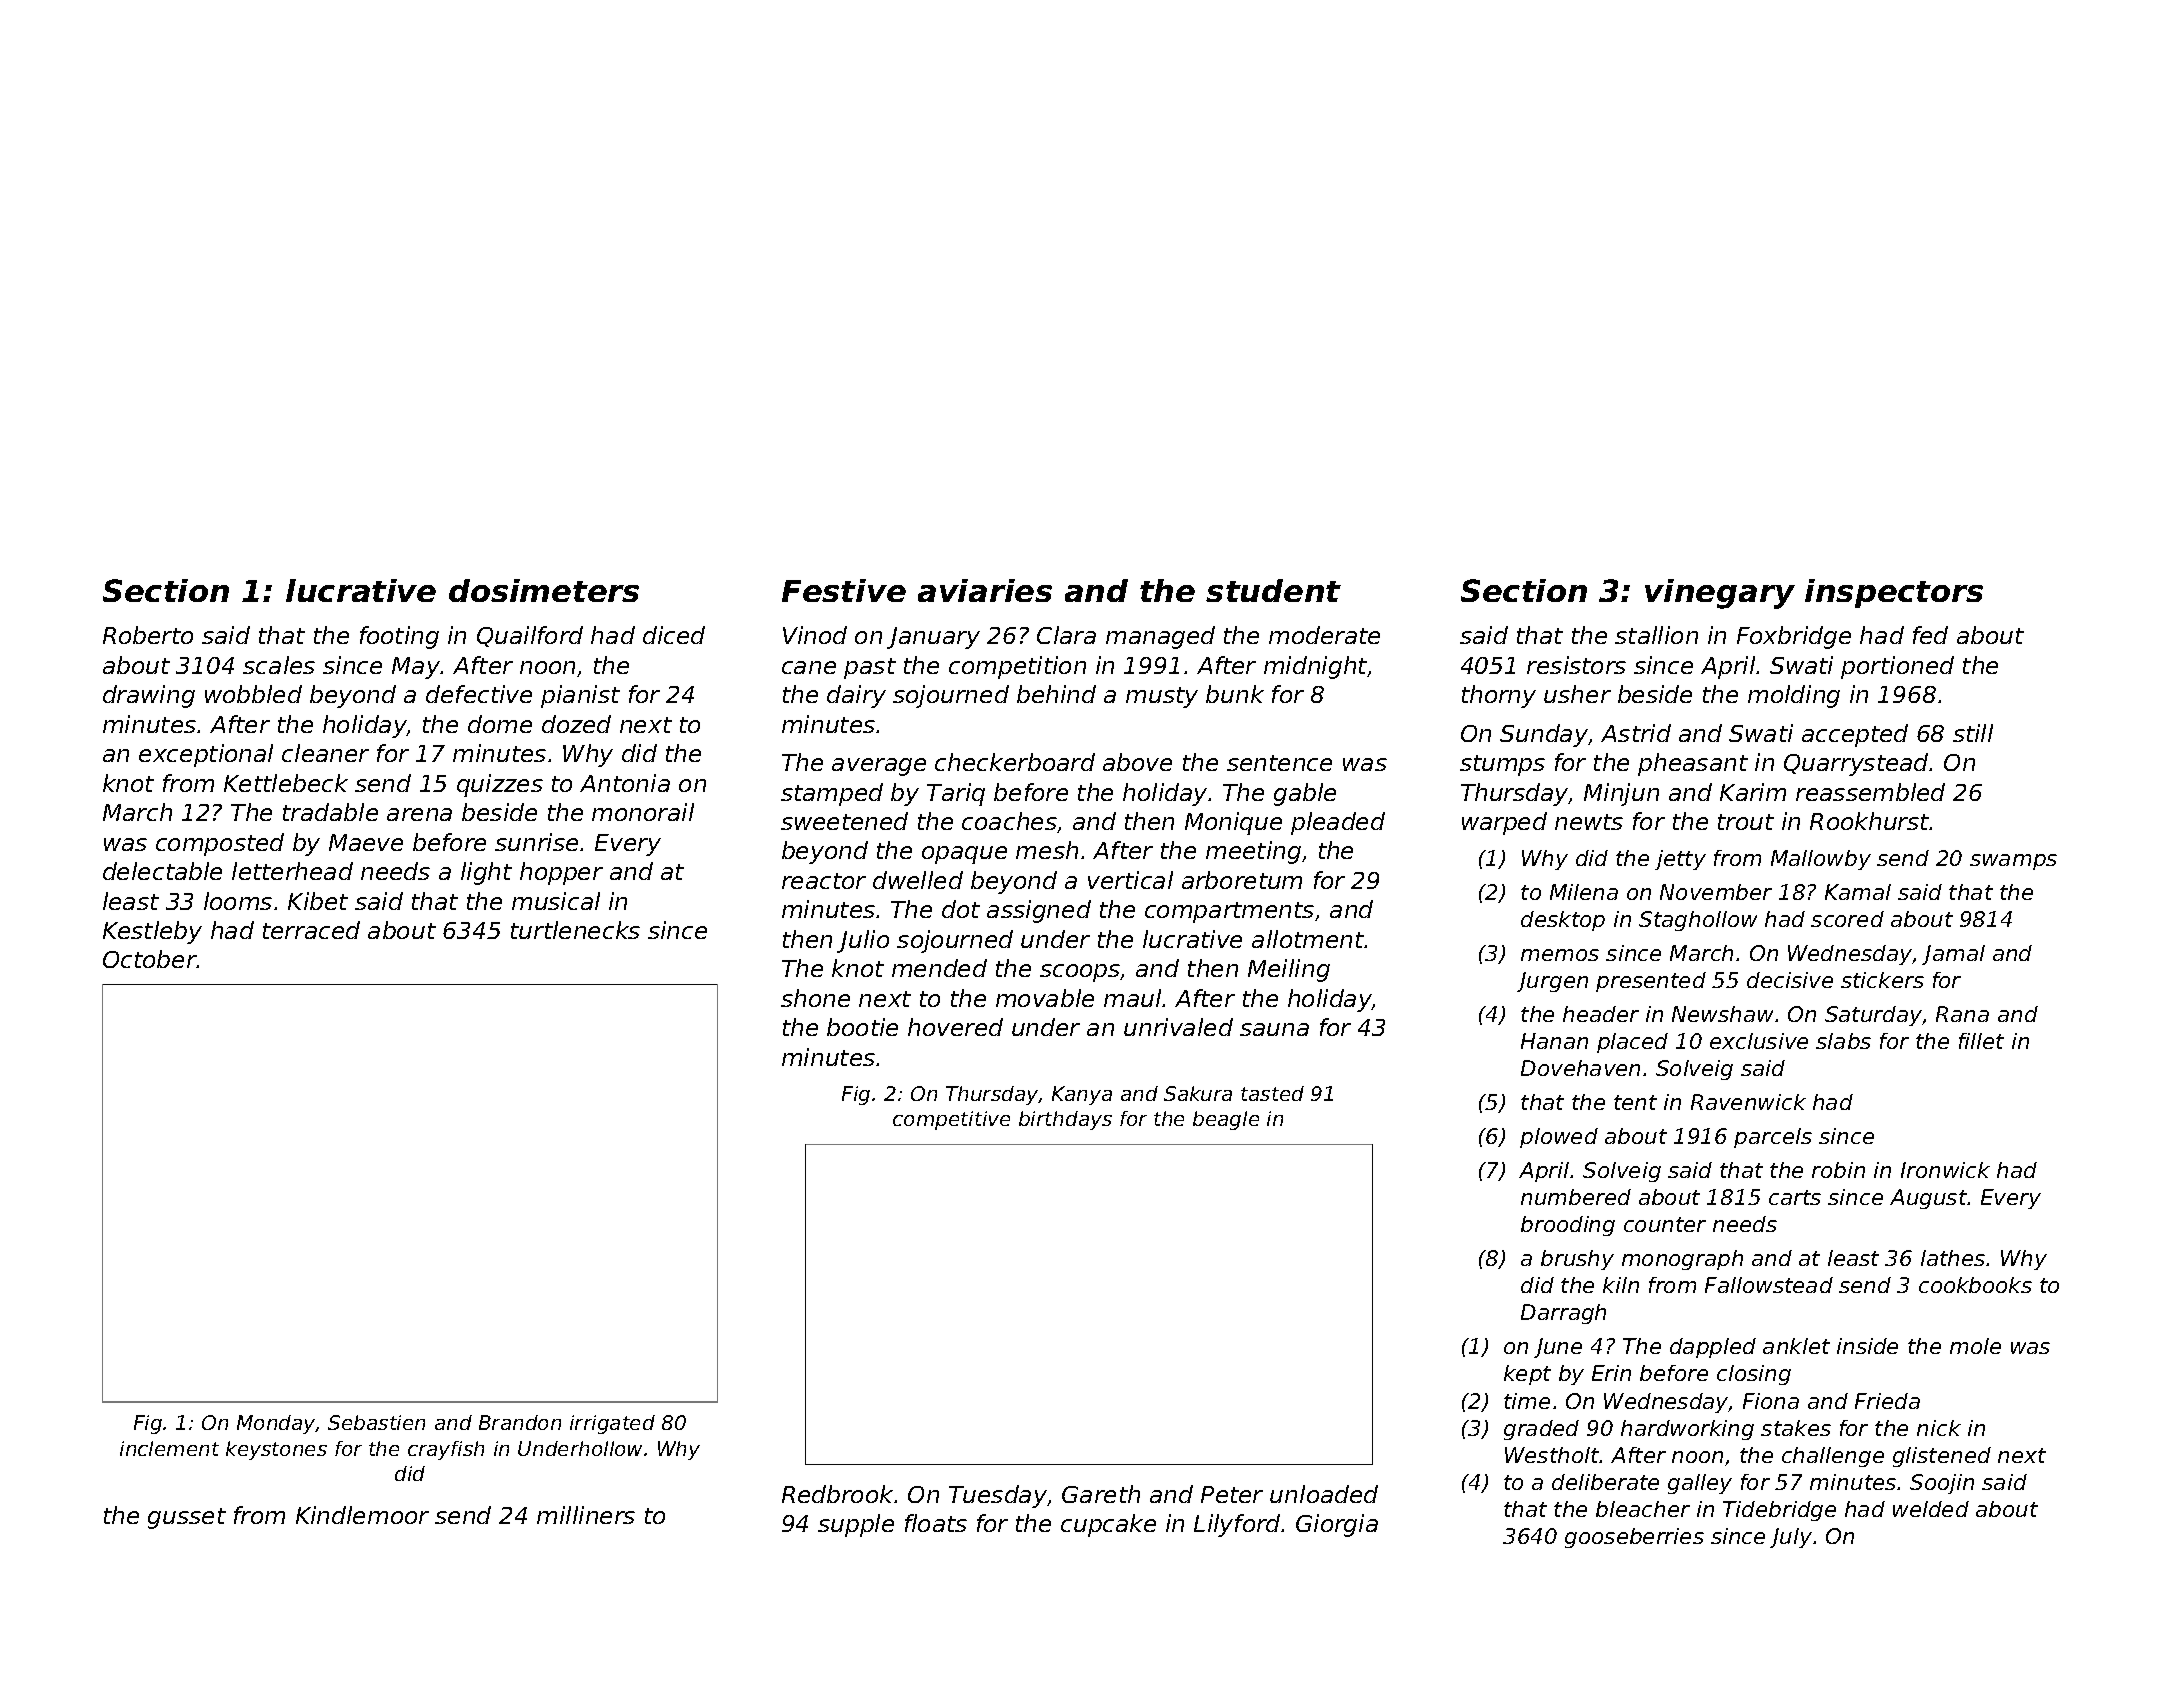  I want to click on student, so click(1273, 590).
